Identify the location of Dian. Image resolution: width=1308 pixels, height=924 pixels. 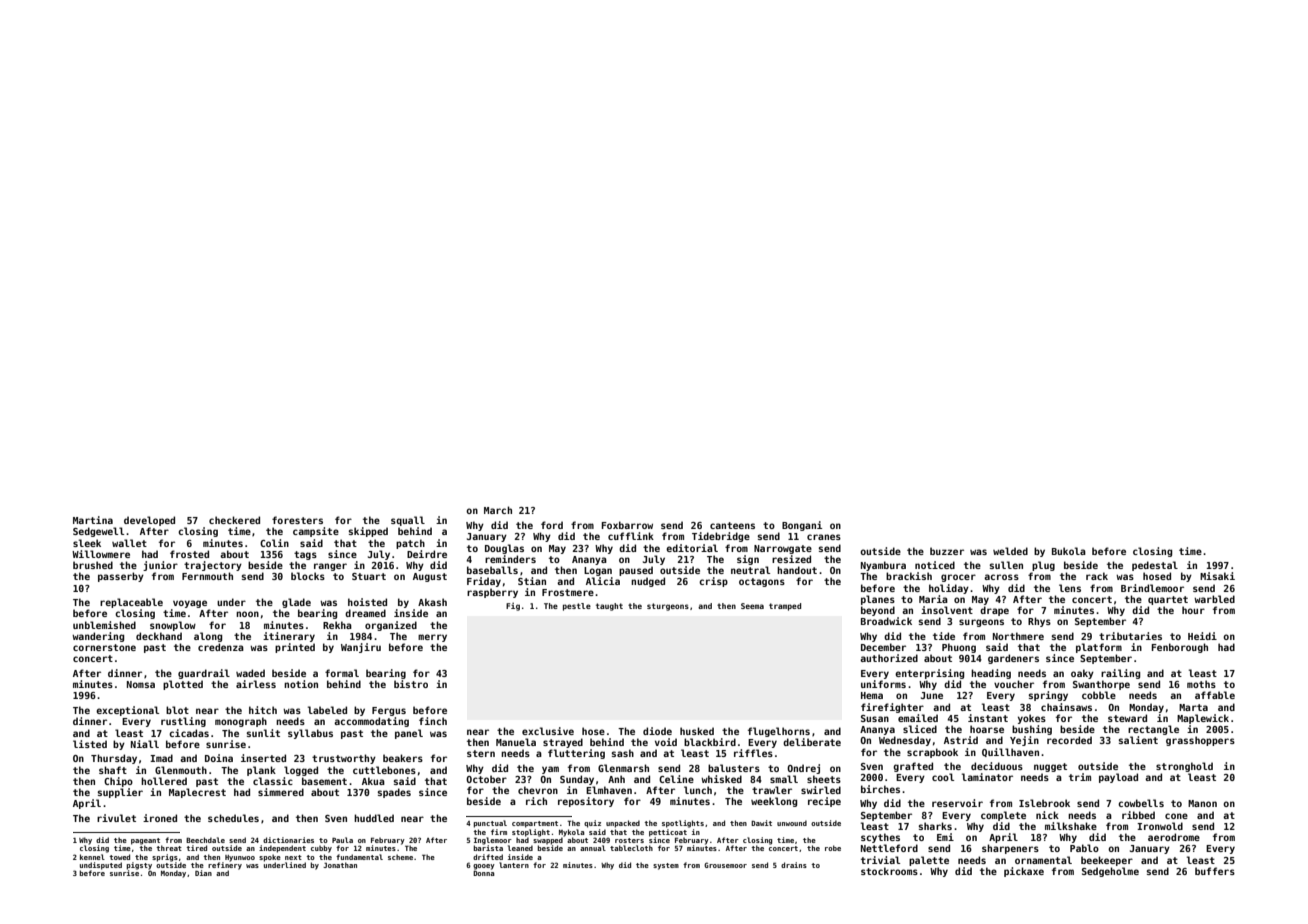
(203, 873).
